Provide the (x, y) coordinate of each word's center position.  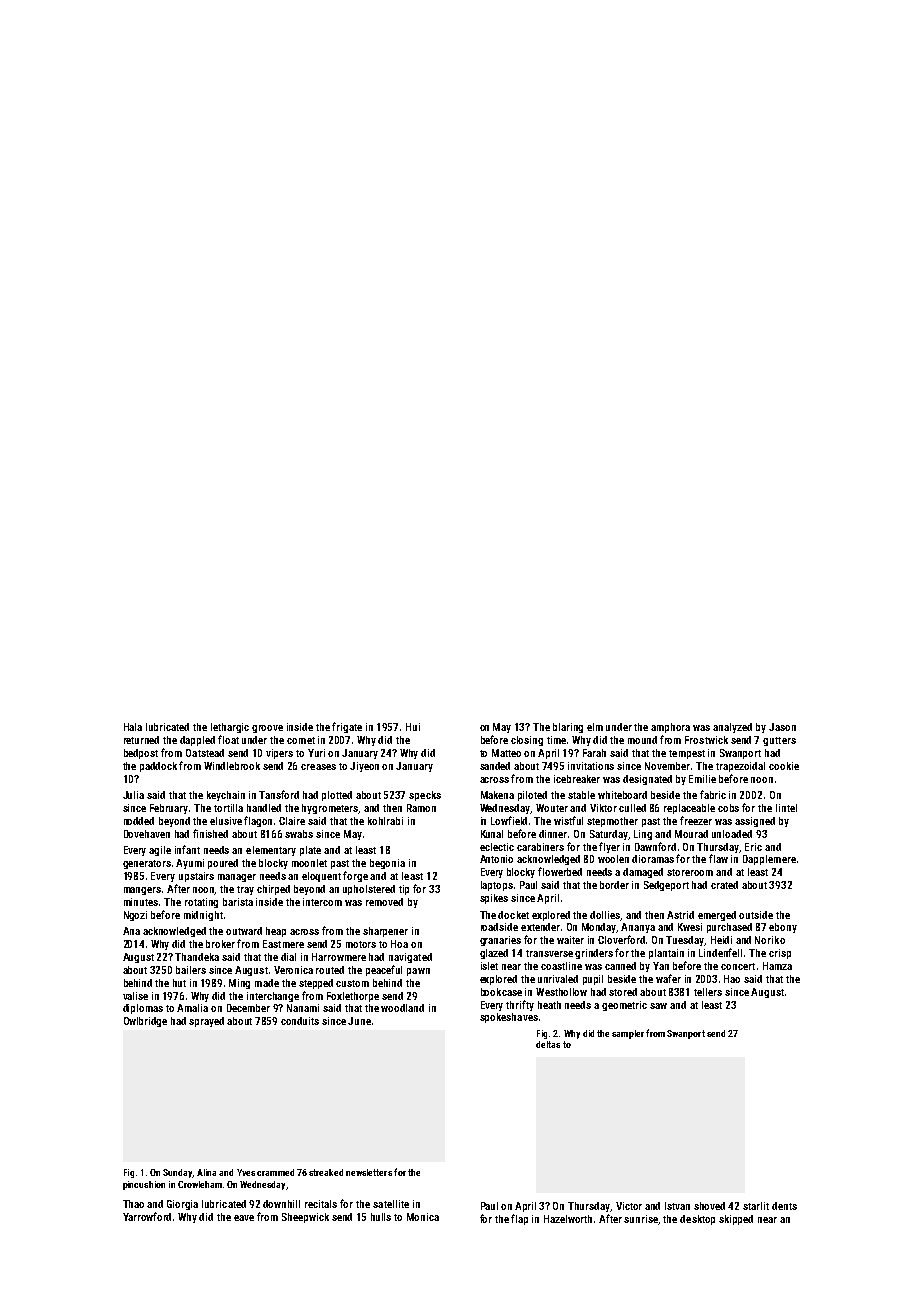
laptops (497, 886)
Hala (133, 727)
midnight (203, 916)
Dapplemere (769, 860)
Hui (413, 727)
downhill (281, 1204)
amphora (670, 728)
